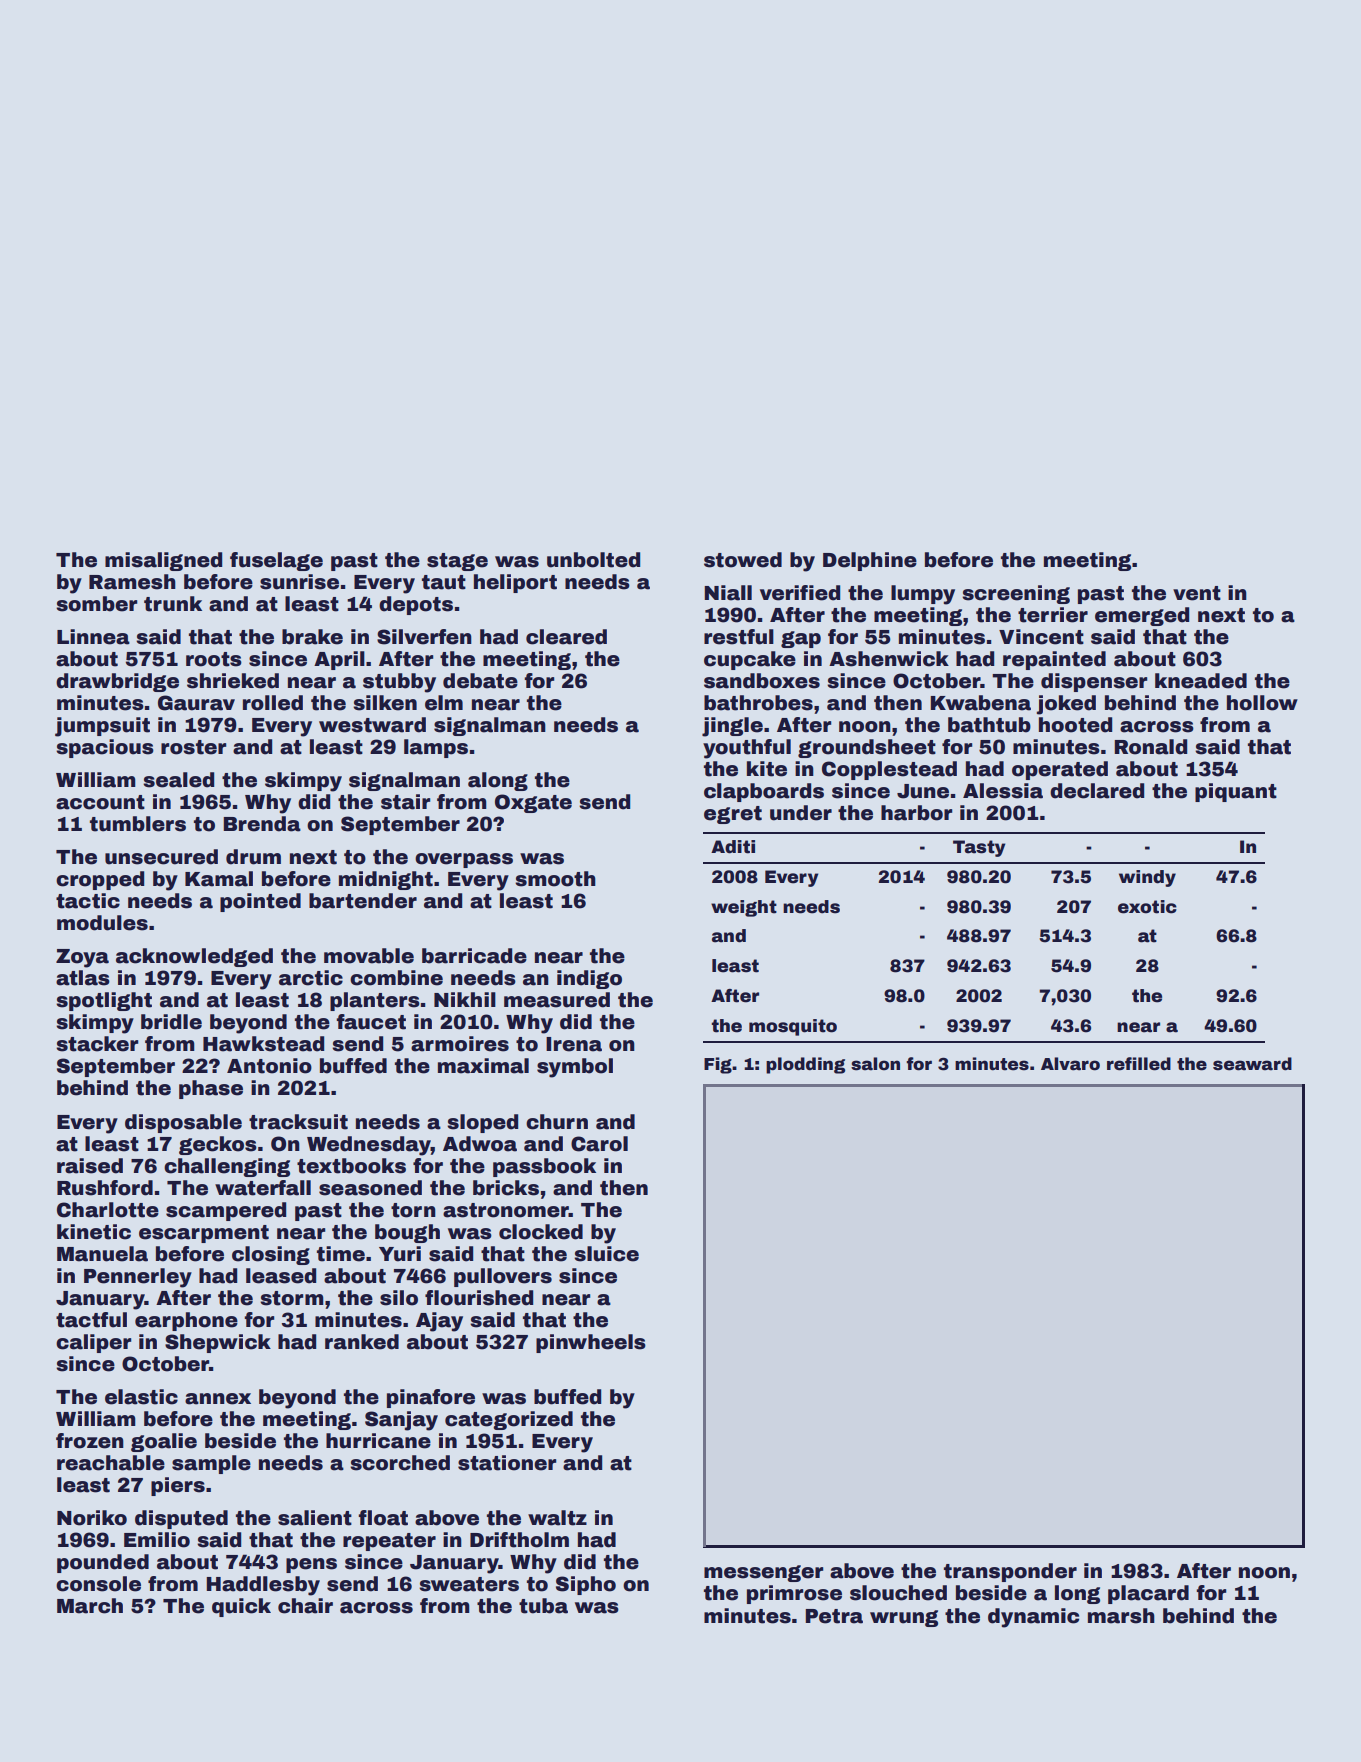 This document has width=1361, height=1762. Describe the element at coordinates (218, 1343) in the document. I see `Shepwick` at that location.
